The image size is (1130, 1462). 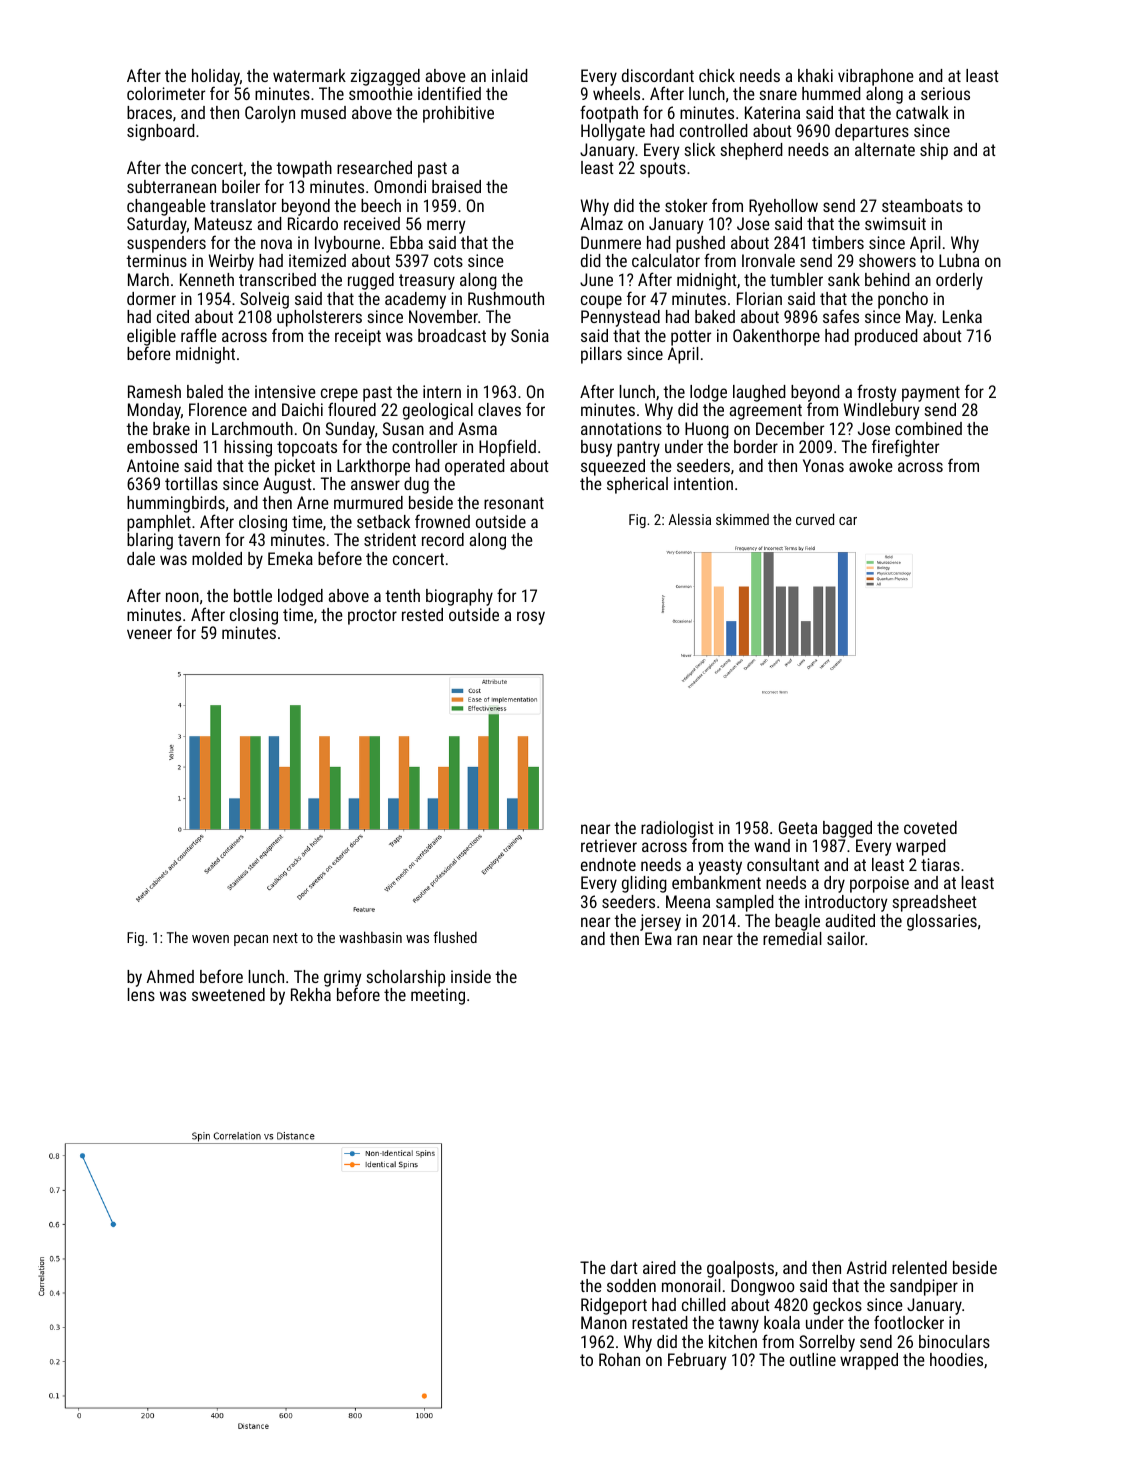 I want to click on radiologist, so click(x=677, y=830).
